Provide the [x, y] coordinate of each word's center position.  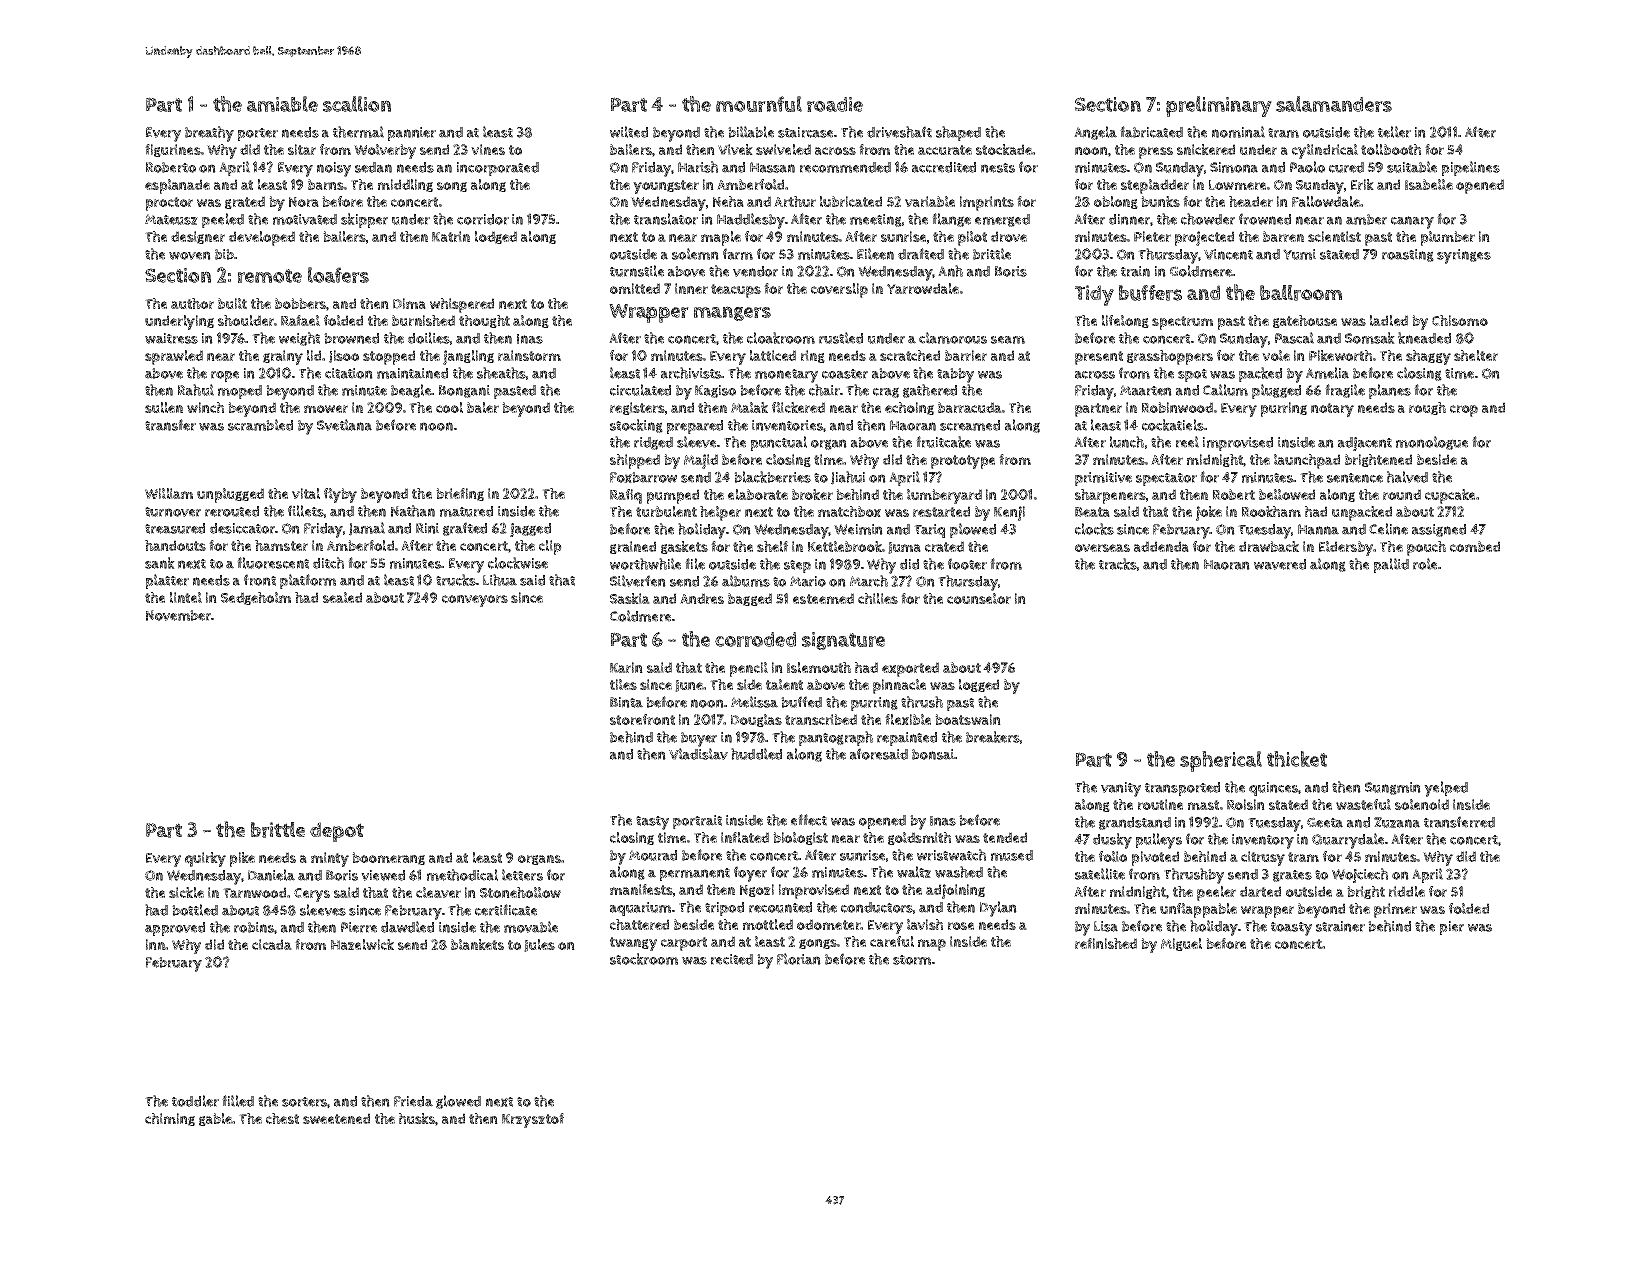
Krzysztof [533, 1120]
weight [299, 339]
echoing [909, 408]
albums [746, 581]
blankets [477, 944]
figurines [173, 150]
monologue [1432, 443]
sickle [186, 892]
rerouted [232, 511]
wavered [1280, 564]
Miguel [1181, 944]
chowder [1208, 219]
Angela [1095, 133]
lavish [925, 924]
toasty [1291, 929]
